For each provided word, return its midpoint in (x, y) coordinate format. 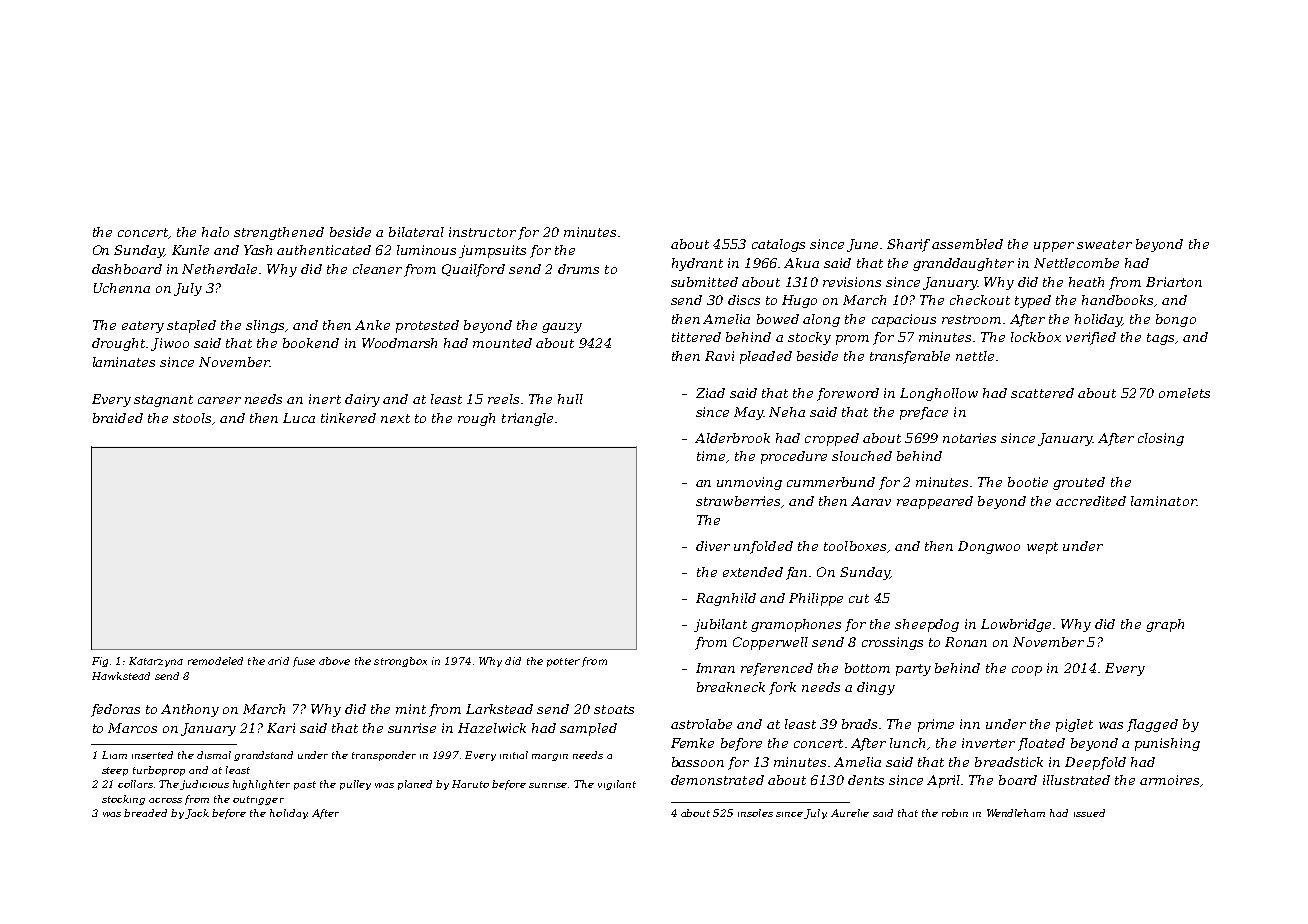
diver (713, 546)
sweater (1104, 244)
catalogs (778, 245)
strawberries (738, 501)
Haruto (470, 784)
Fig (100, 662)
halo (215, 232)
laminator (1163, 501)
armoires (1169, 780)
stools (192, 418)
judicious (204, 785)
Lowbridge (1016, 625)
